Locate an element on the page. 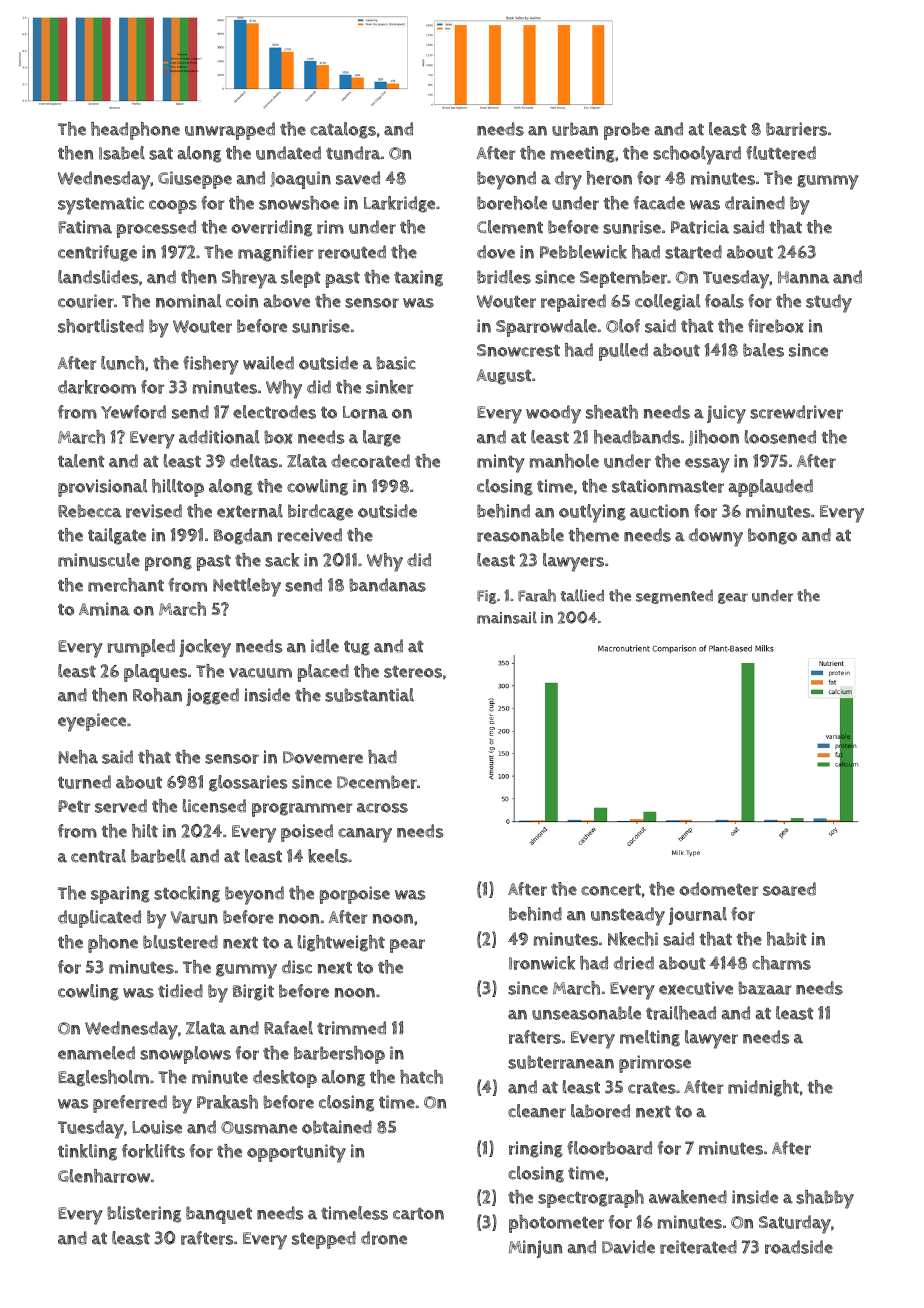 Image resolution: width=924 pixels, height=1308 pixels. borehole is located at coordinates (512, 203).
